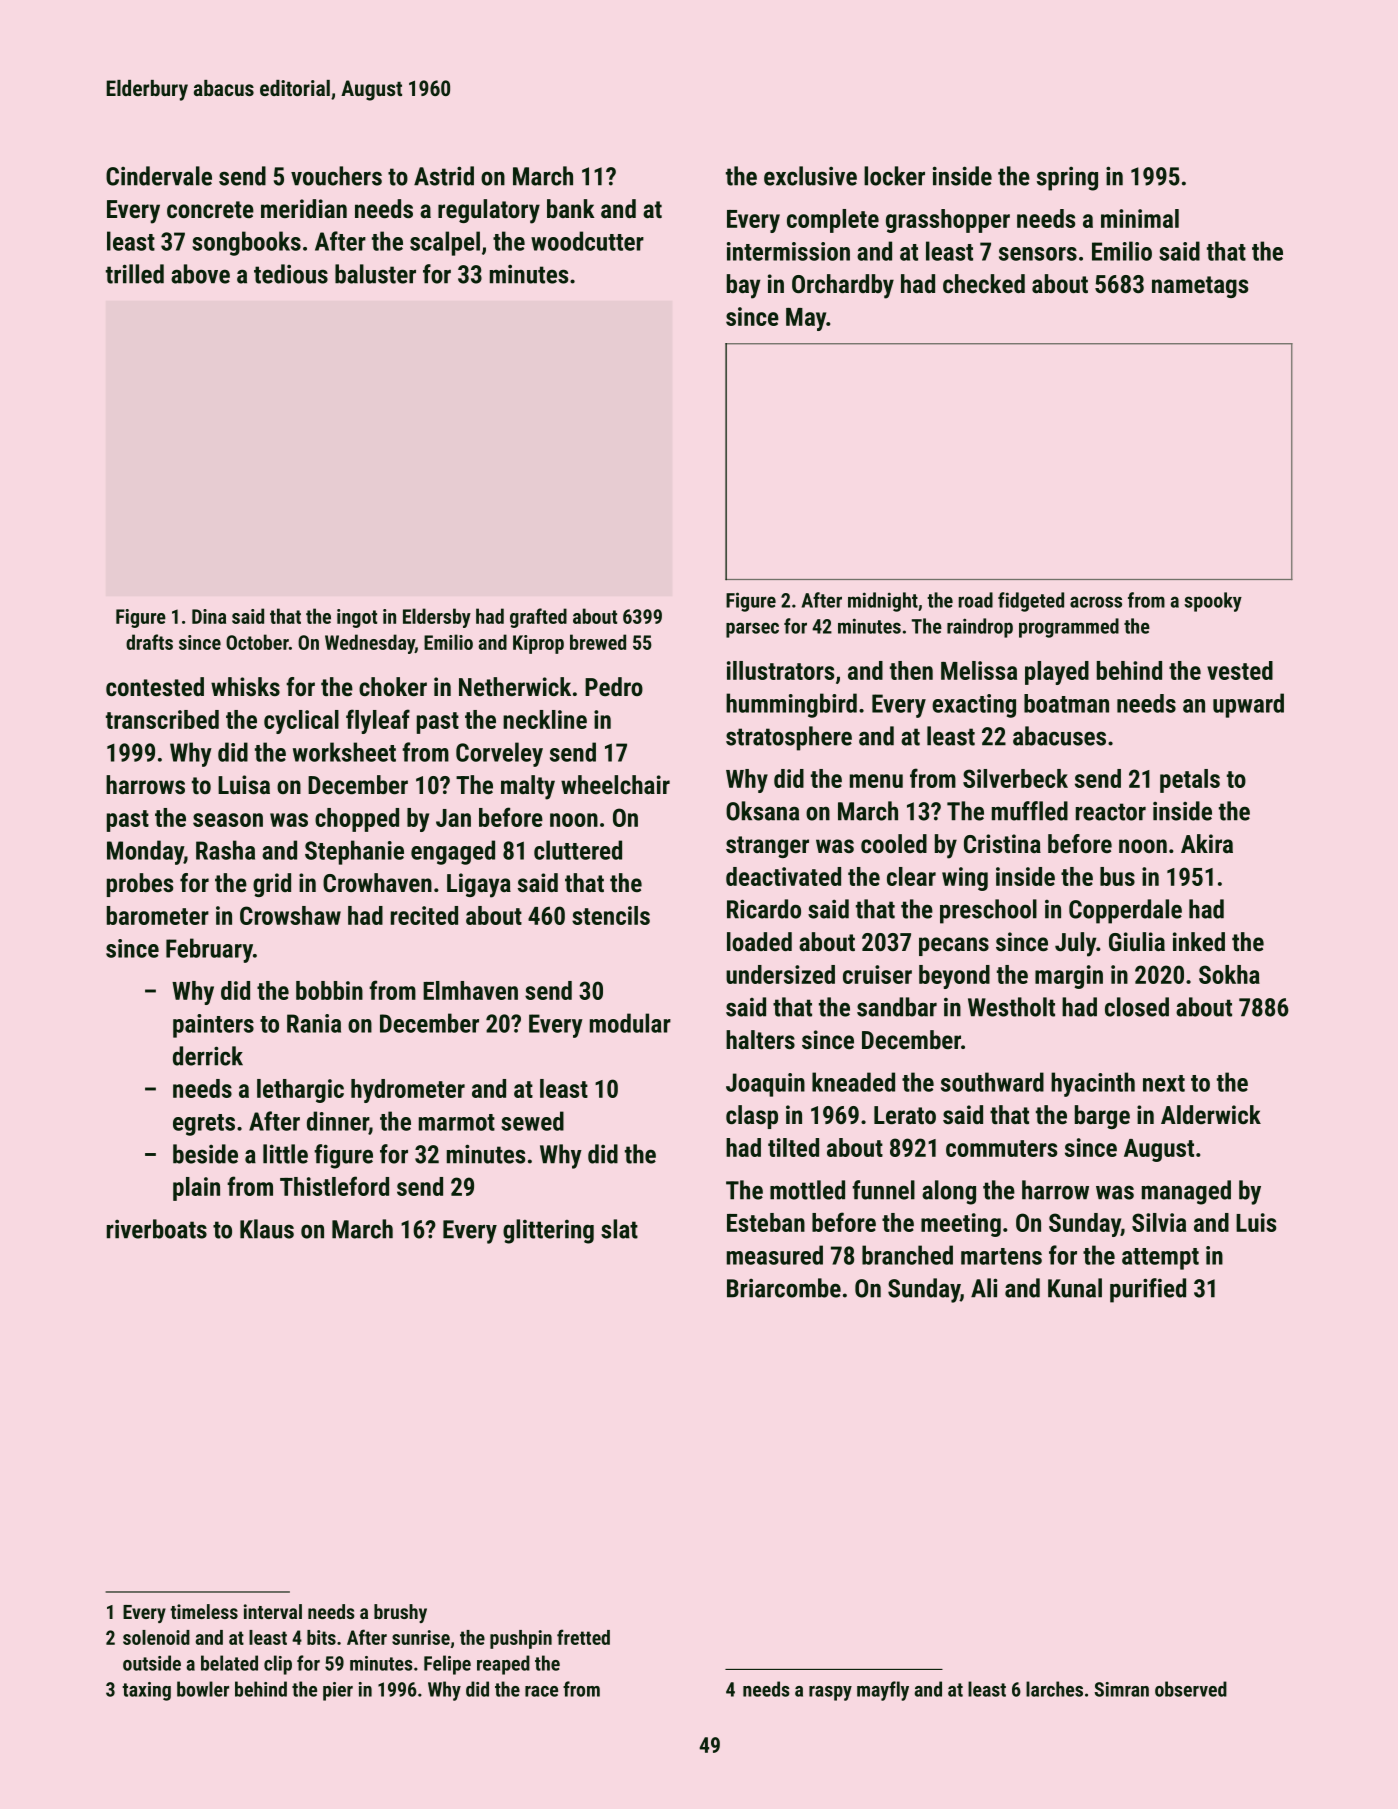  What do you see at coordinates (400, 1613) in the image?
I see `brushy` at bounding box center [400, 1613].
